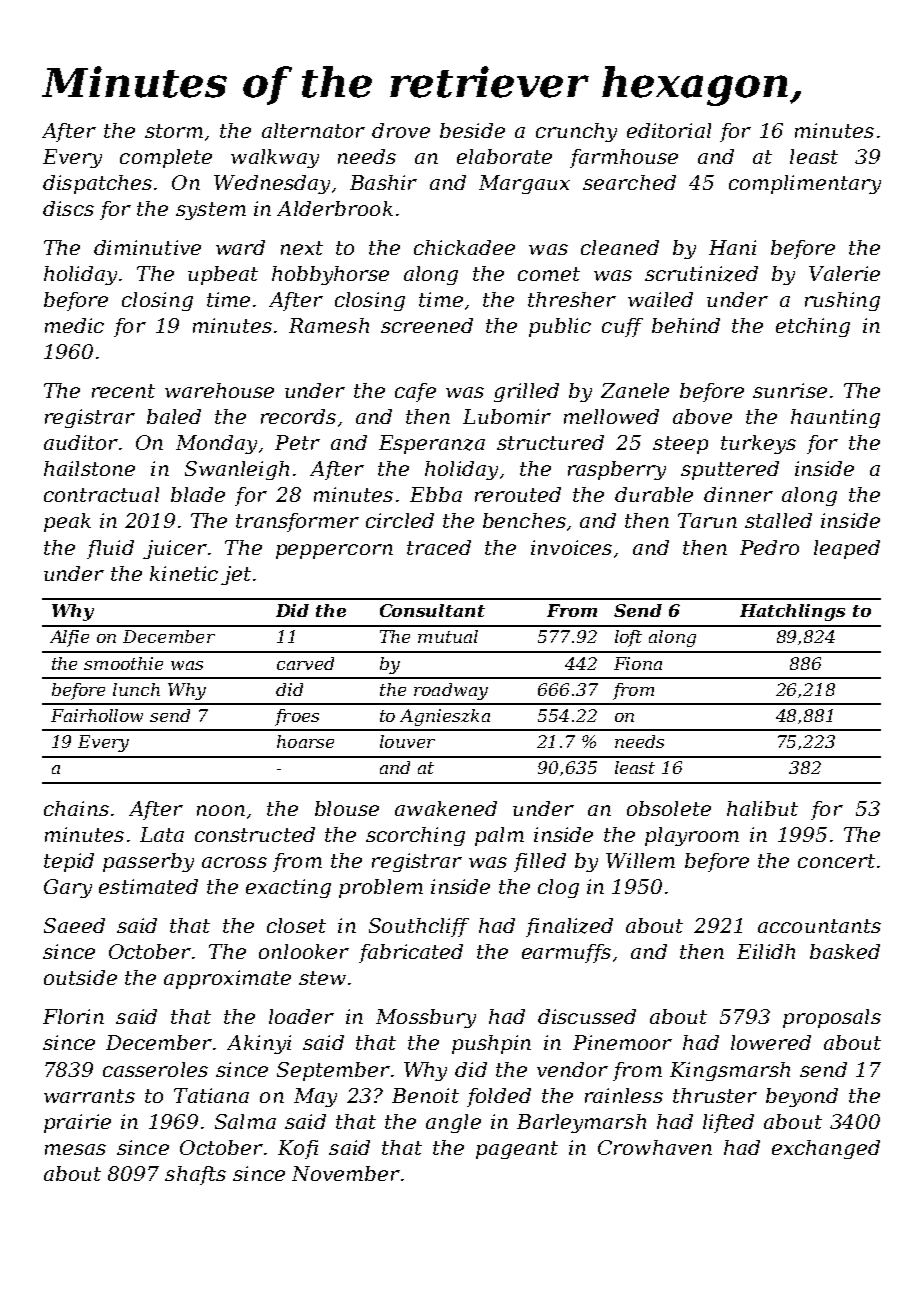 This document has height=1308, width=924. What do you see at coordinates (524, 184) in the document?
I see `Margaux` at bounding box center [524, 184].
